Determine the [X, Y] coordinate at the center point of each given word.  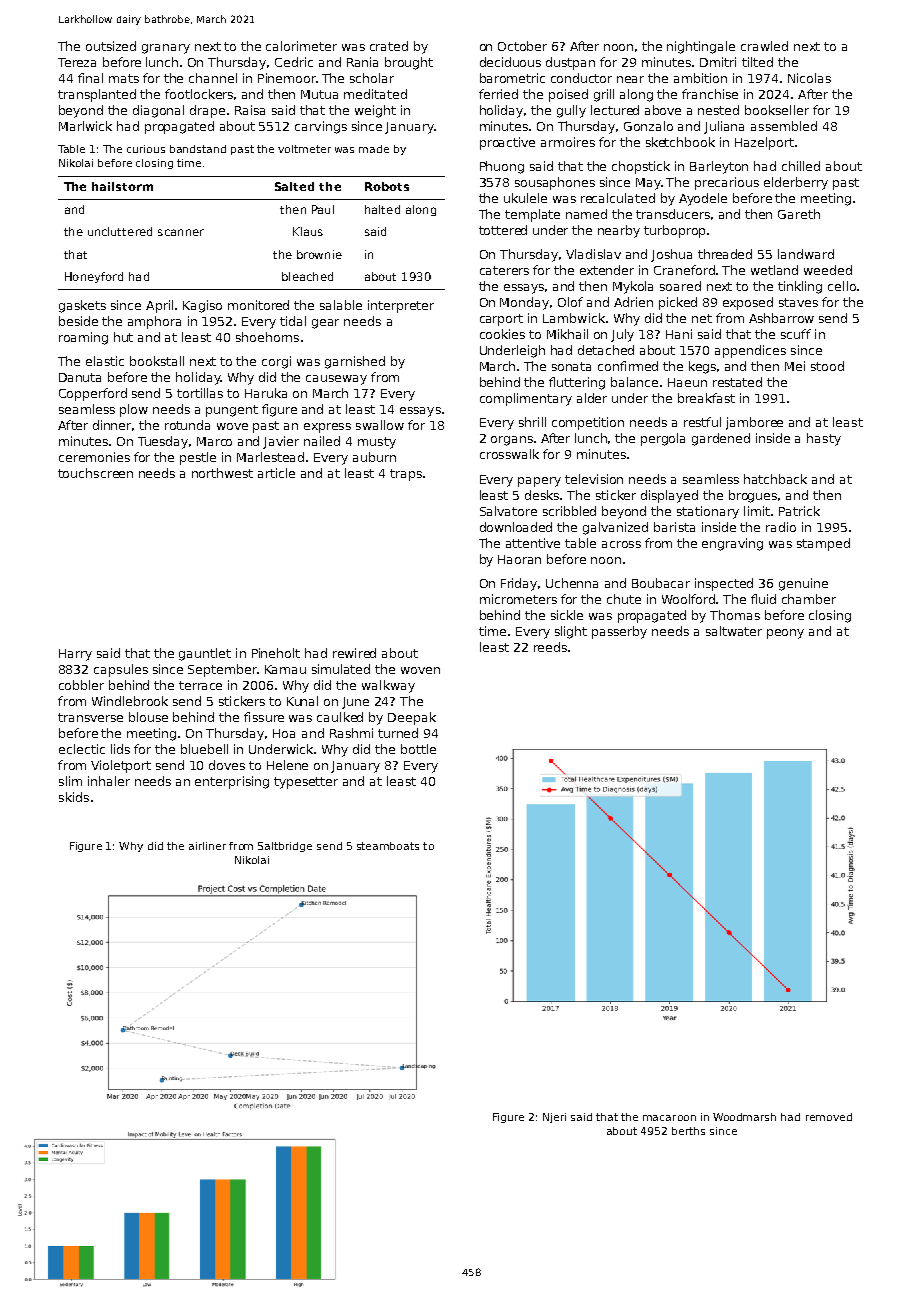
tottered [503, 230]
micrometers [518, 599]
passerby [619, 632]
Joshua [671, 255]
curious [146, 149]
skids [74, 797]
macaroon [669, 1118]
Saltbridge [285, 847]
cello [842, 286]
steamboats [388, 846]
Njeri [554, 1118]
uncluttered [120, 231]
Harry [75, 655]
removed [829, 1117]
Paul [323, 209]
